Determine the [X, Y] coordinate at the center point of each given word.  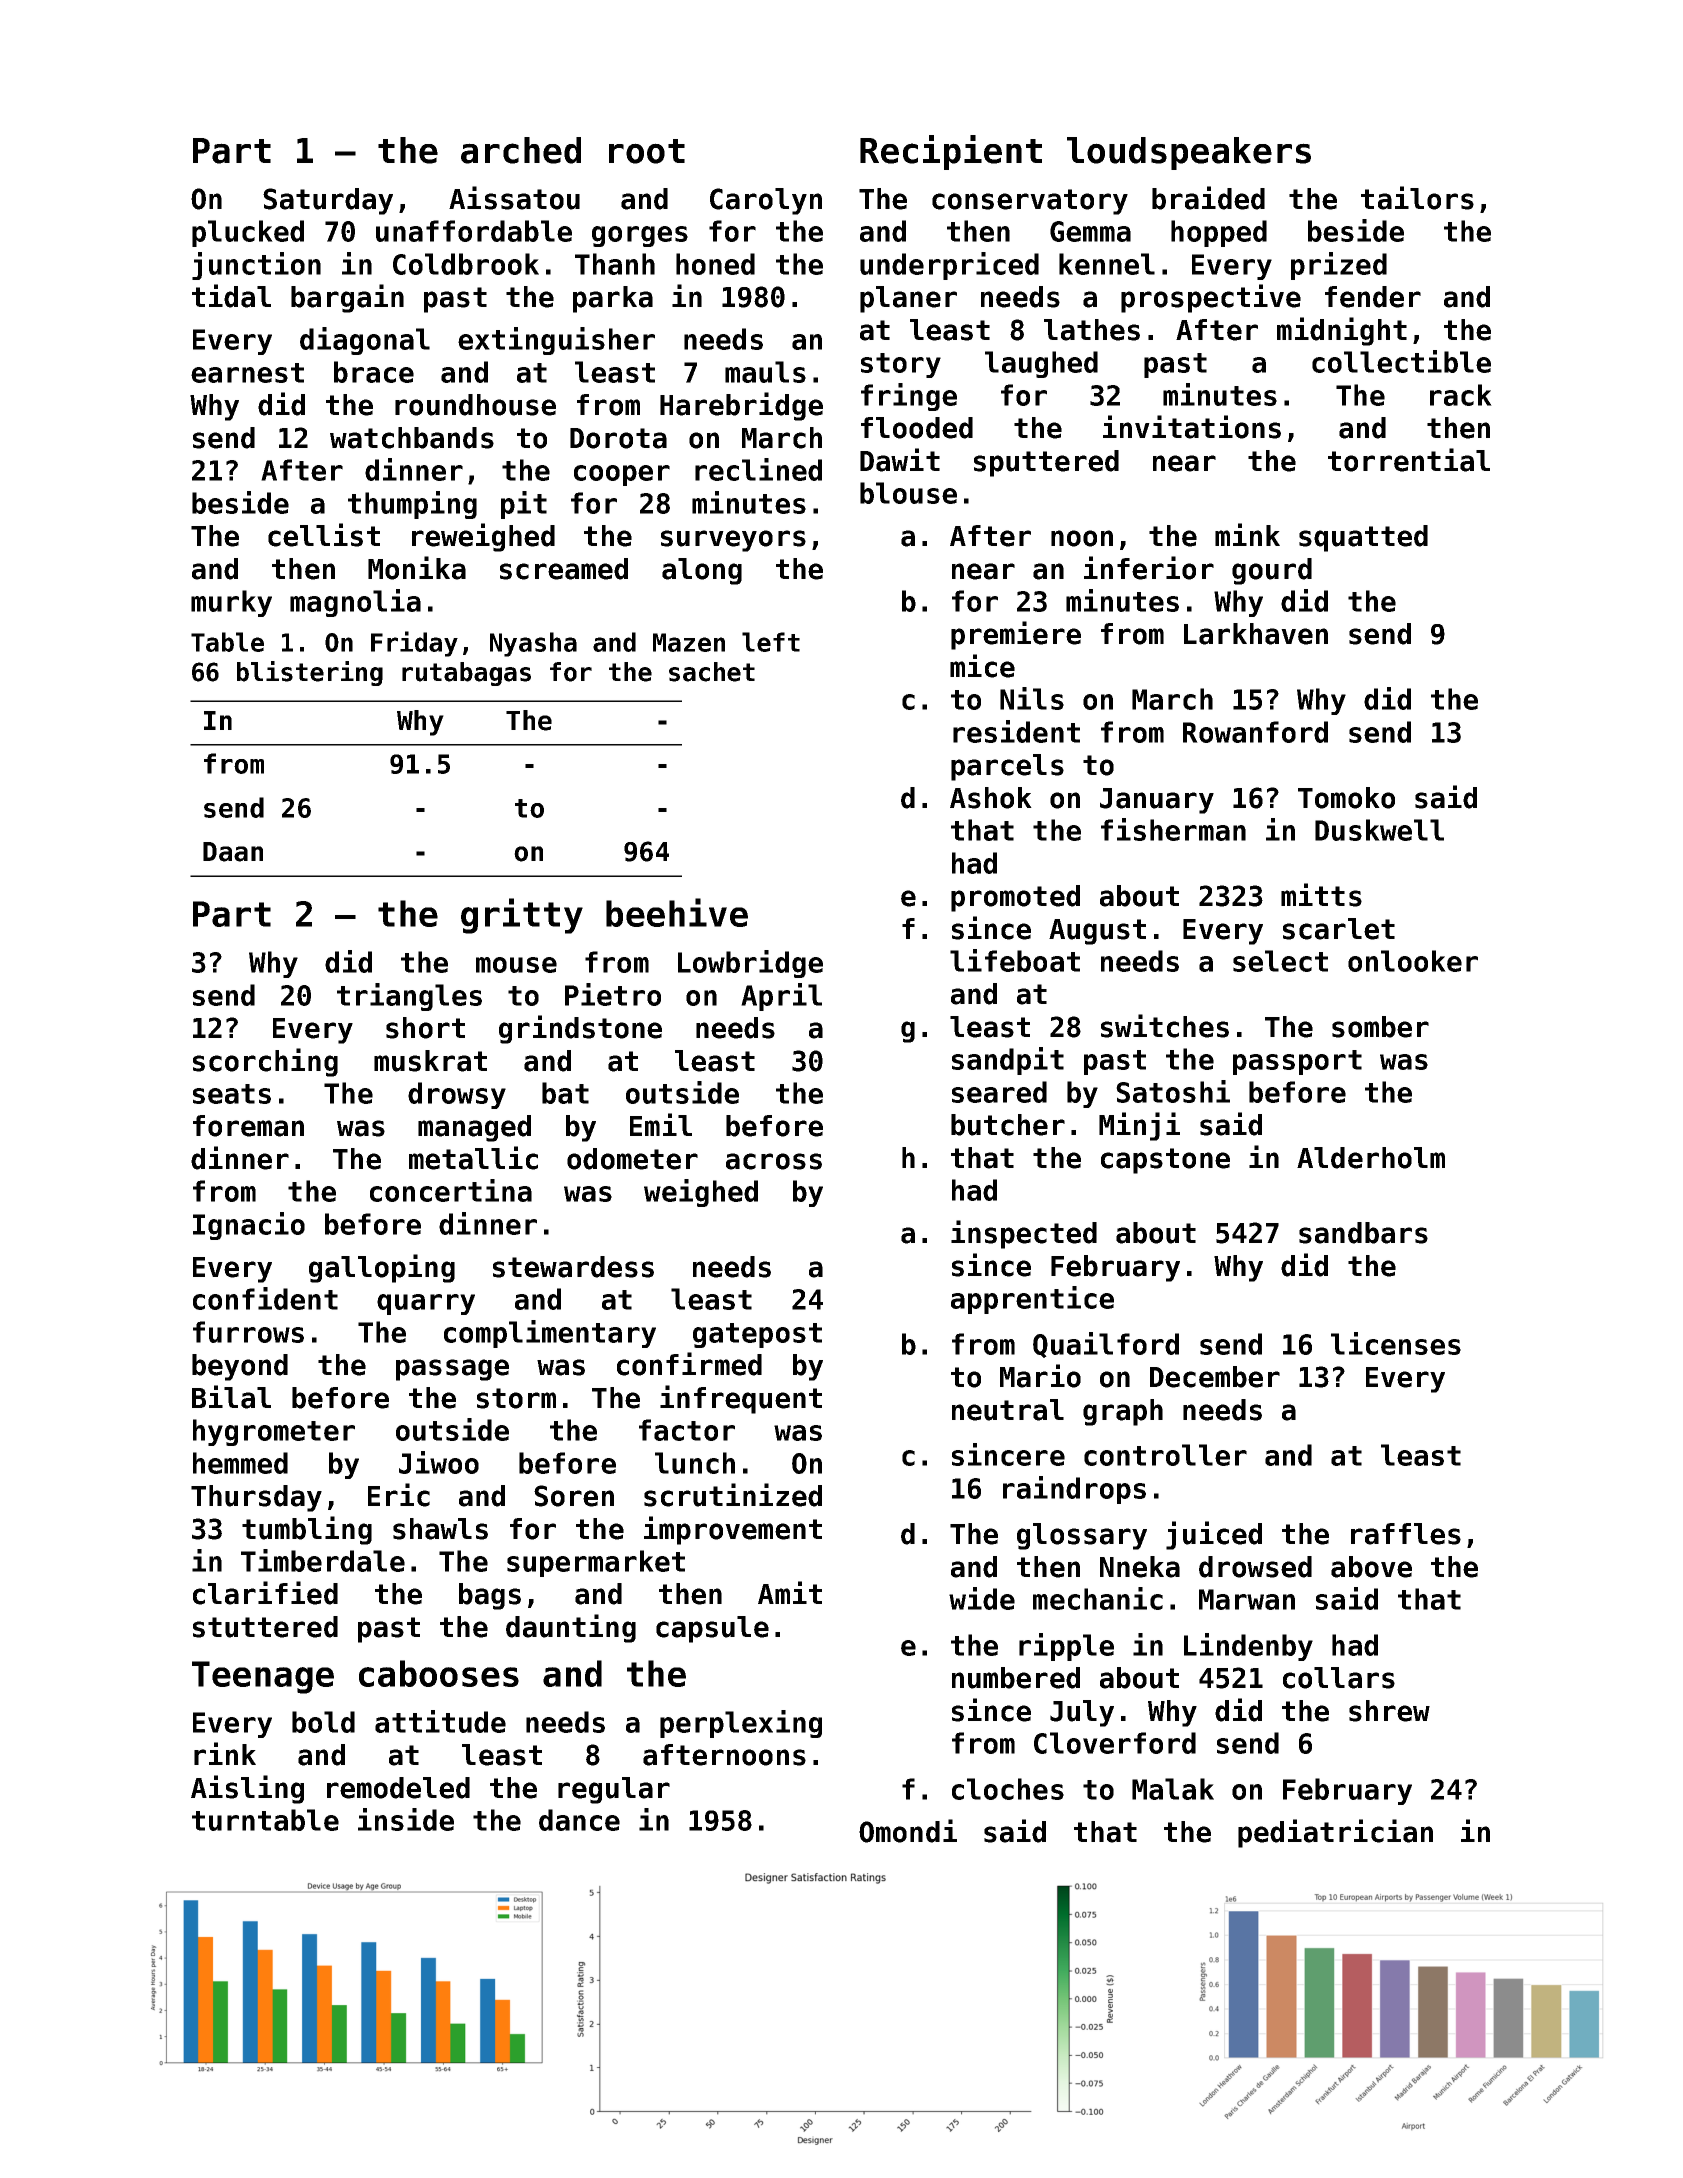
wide [982, 1598]
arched [521, 150]
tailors [1417, 198]
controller [1165, 1455]
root [647, 151]
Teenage [263, 1677]
